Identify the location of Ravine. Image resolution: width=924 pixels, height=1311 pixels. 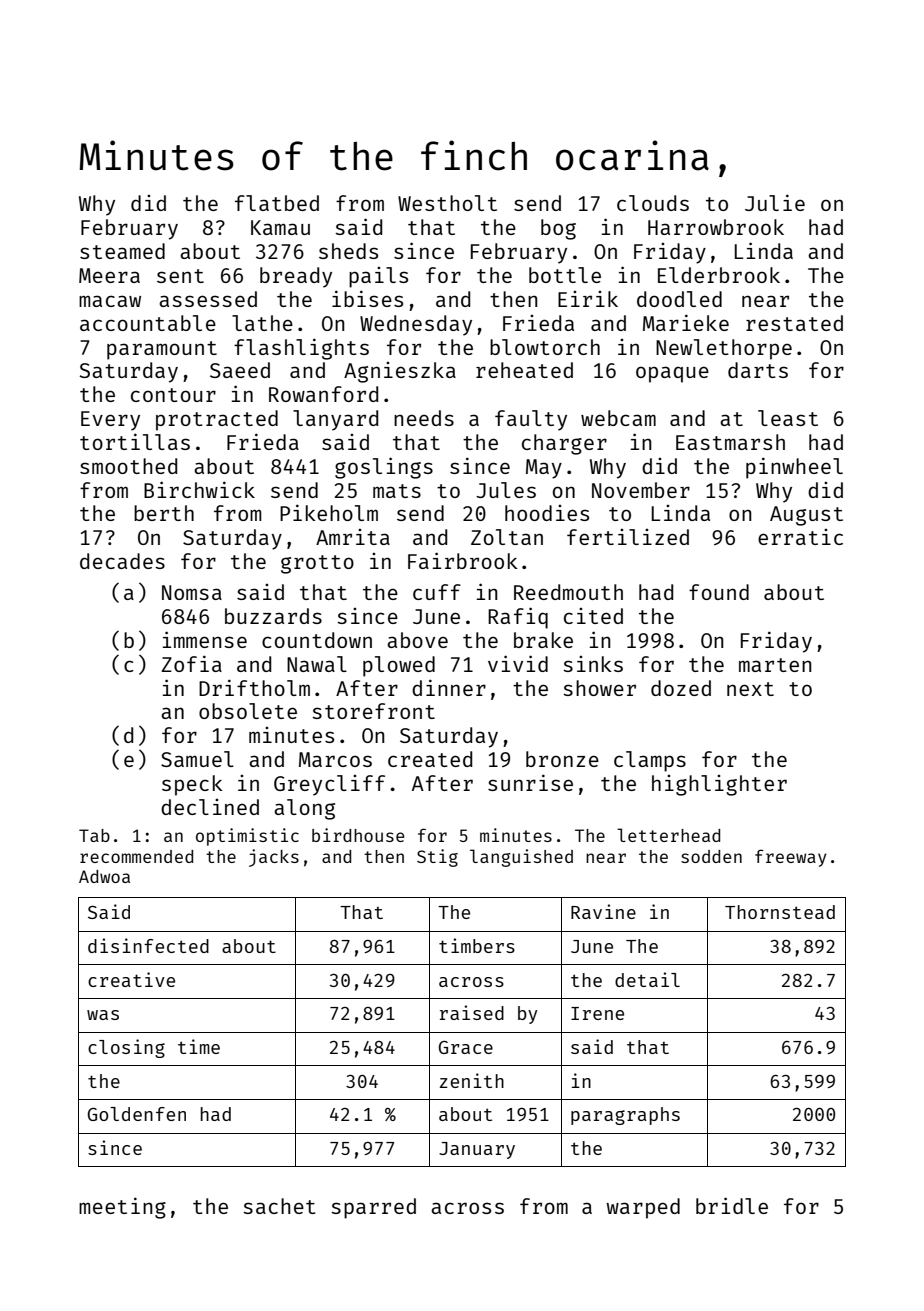
(603, 911).
